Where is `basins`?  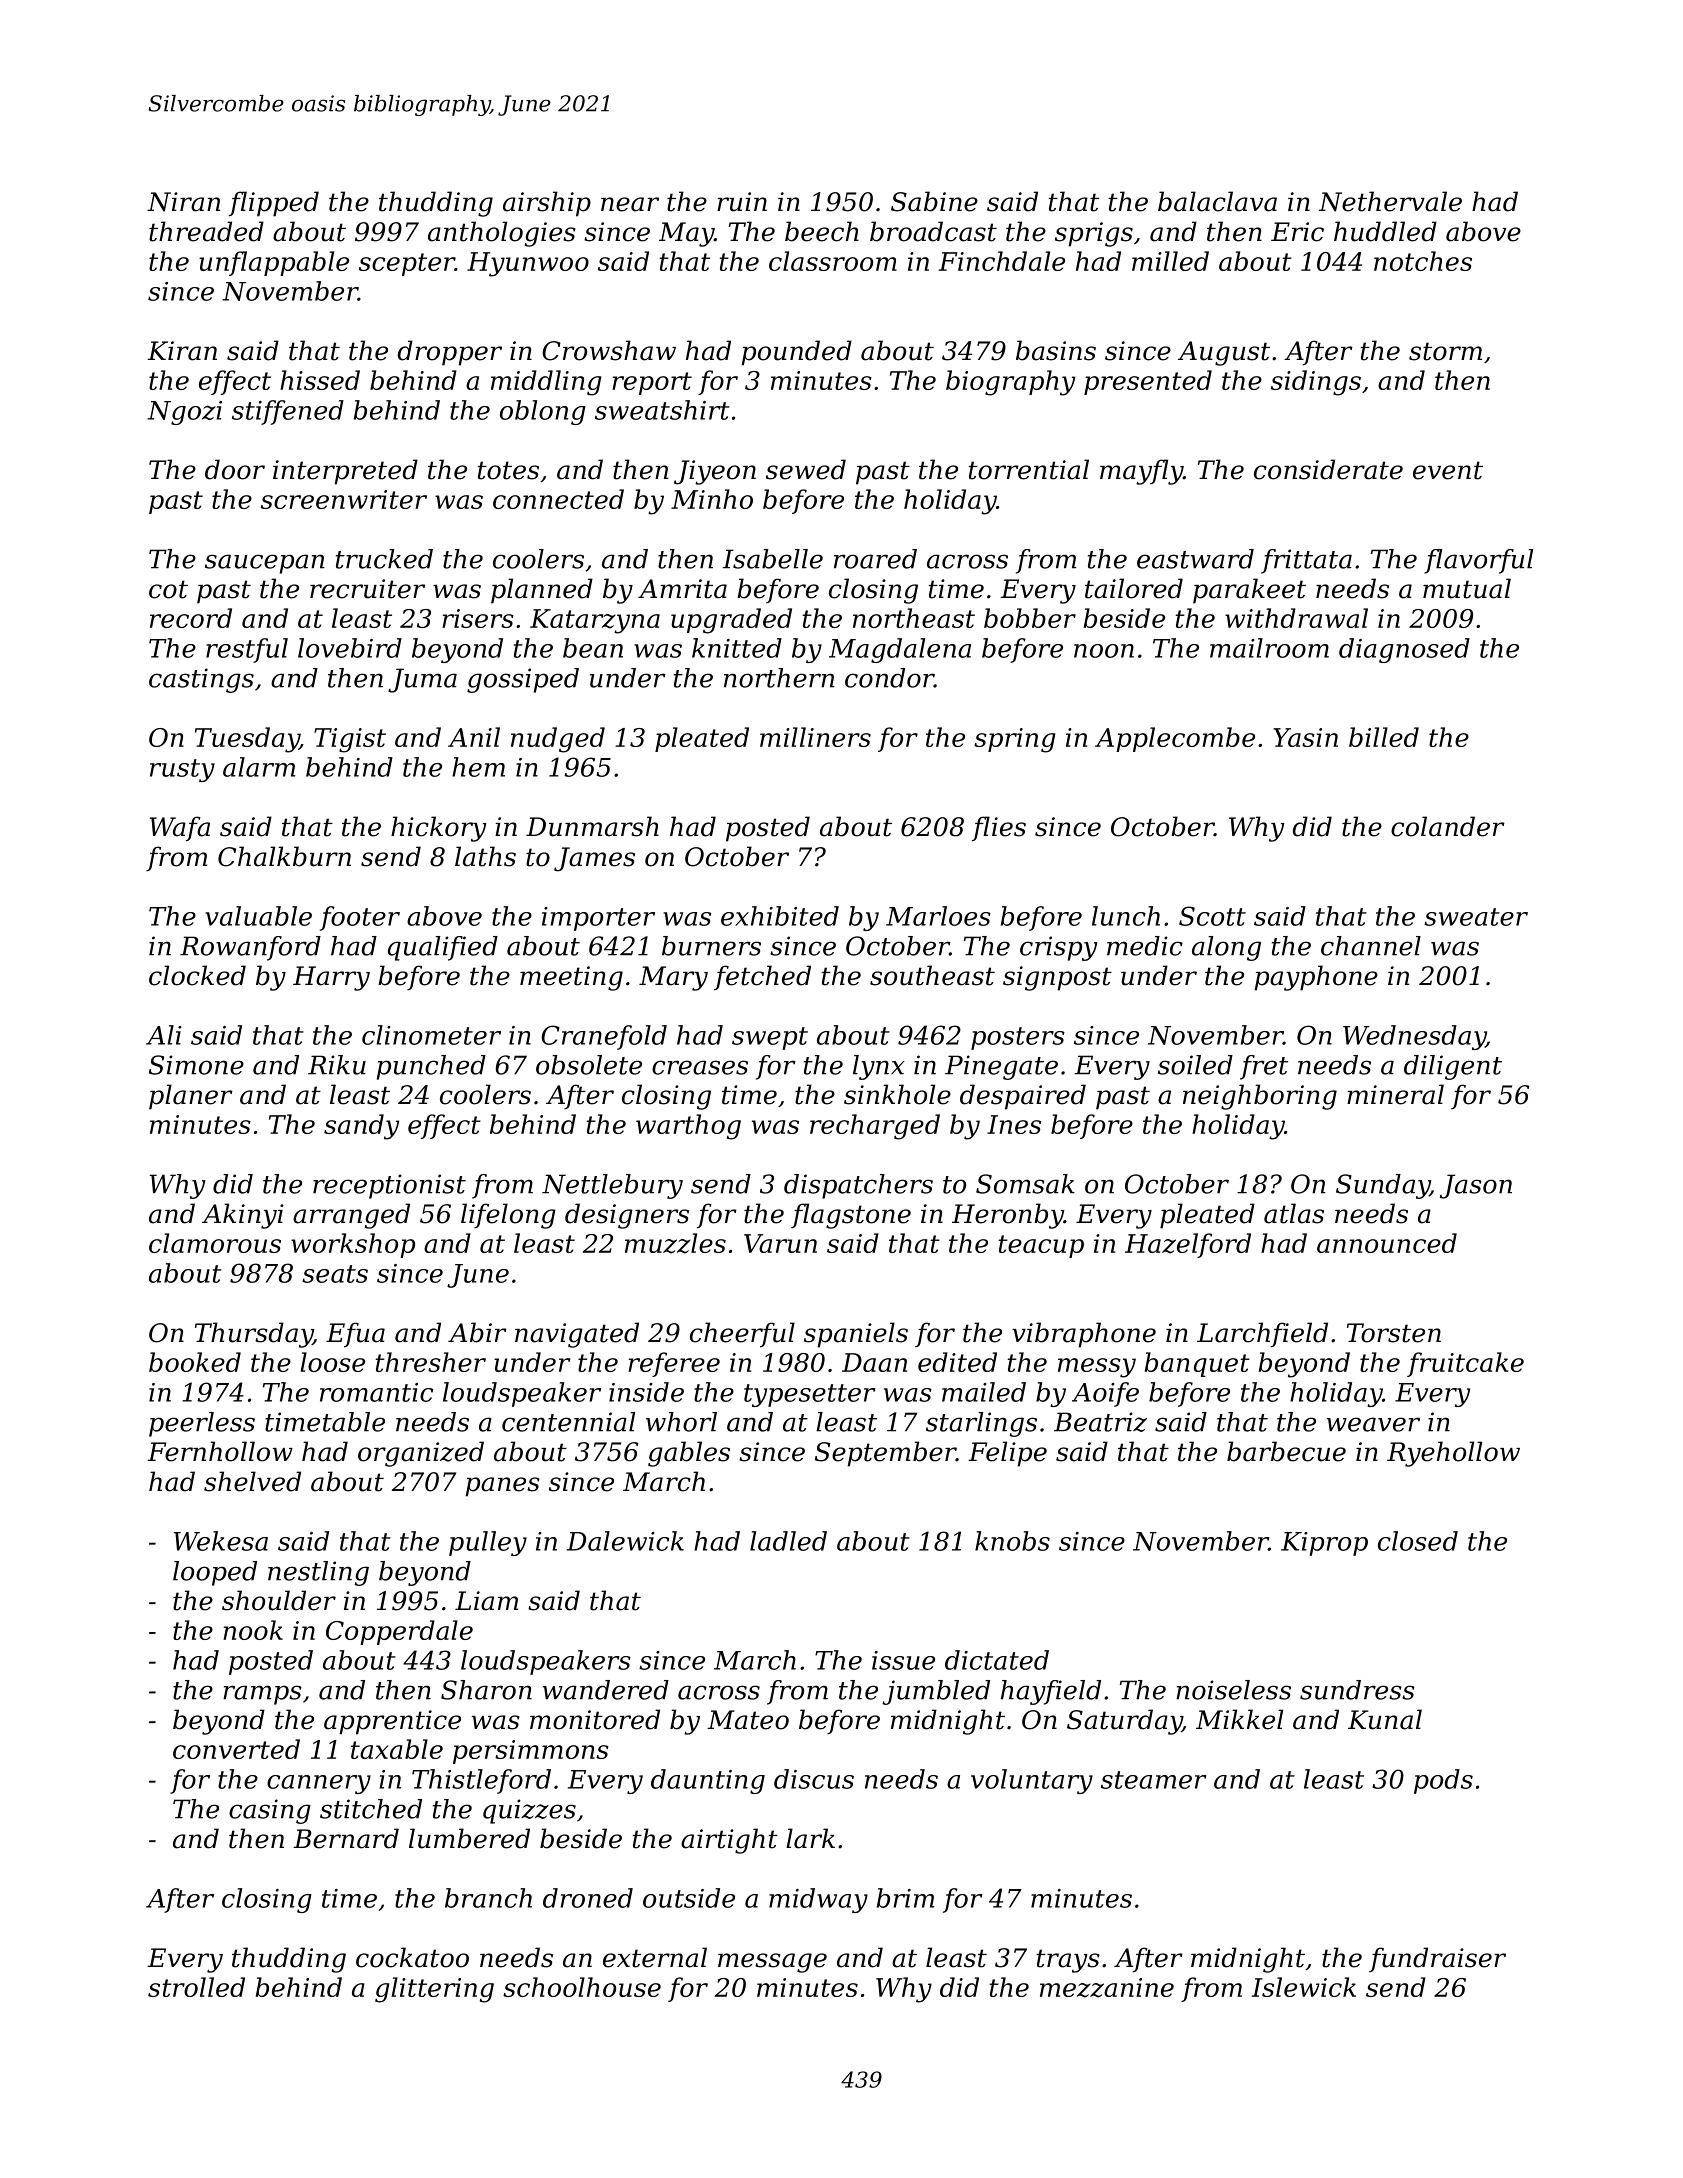
basins is located at coordinates (1056, 350).
